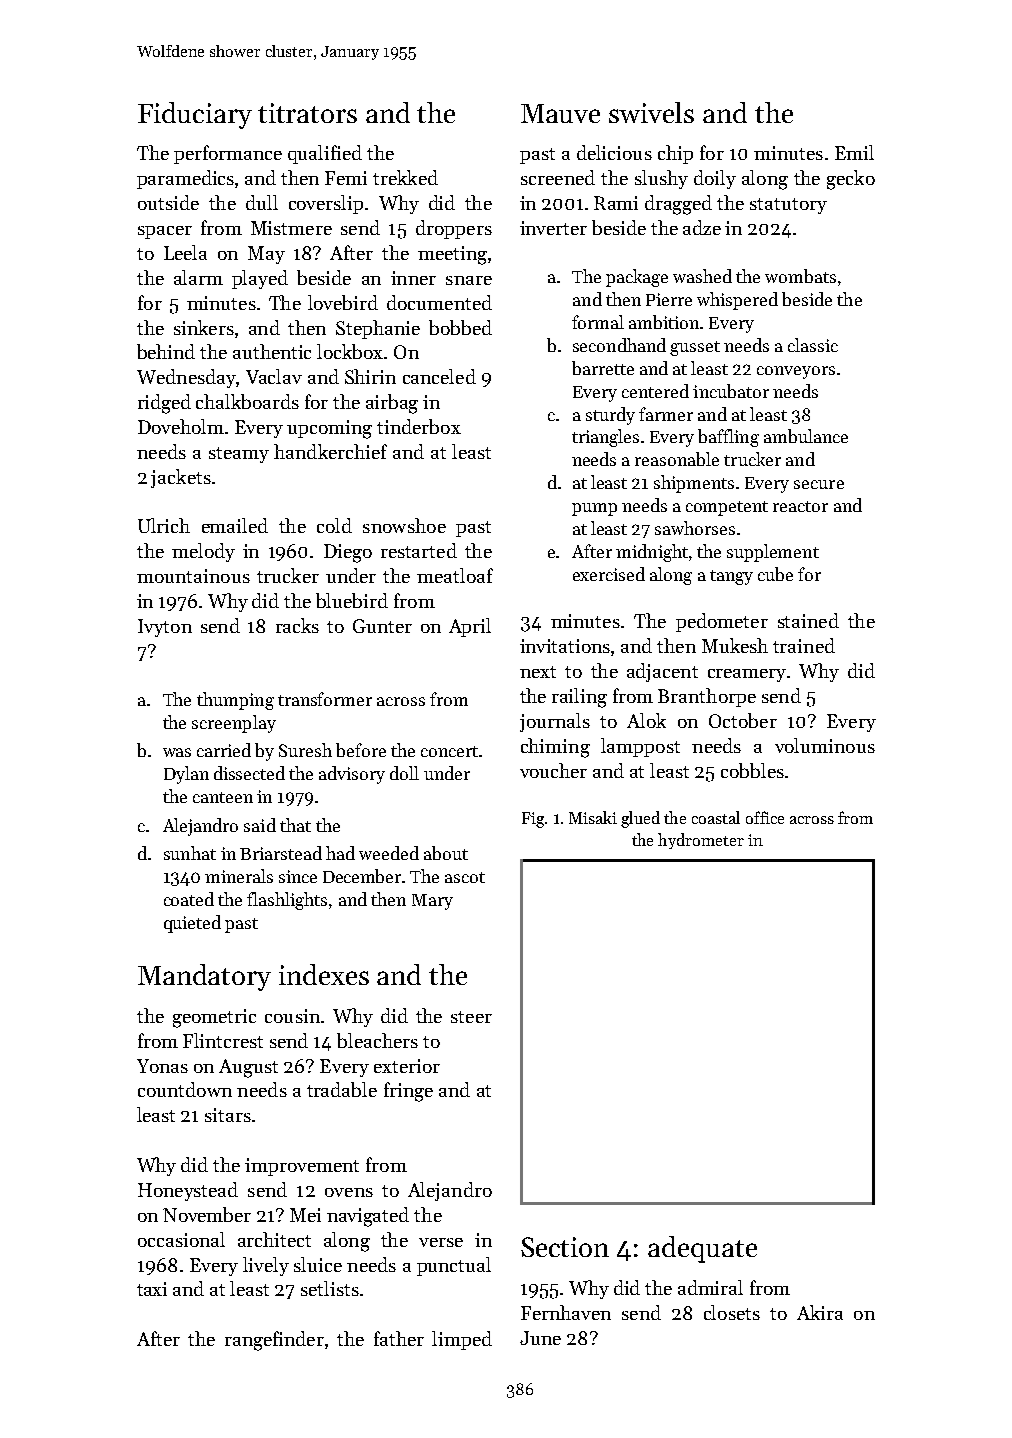 The image size is (1012, 1438). What do you see at coordinates (193, 576) in the page?
I see `mountainous` at bounding box center [193, 576].
